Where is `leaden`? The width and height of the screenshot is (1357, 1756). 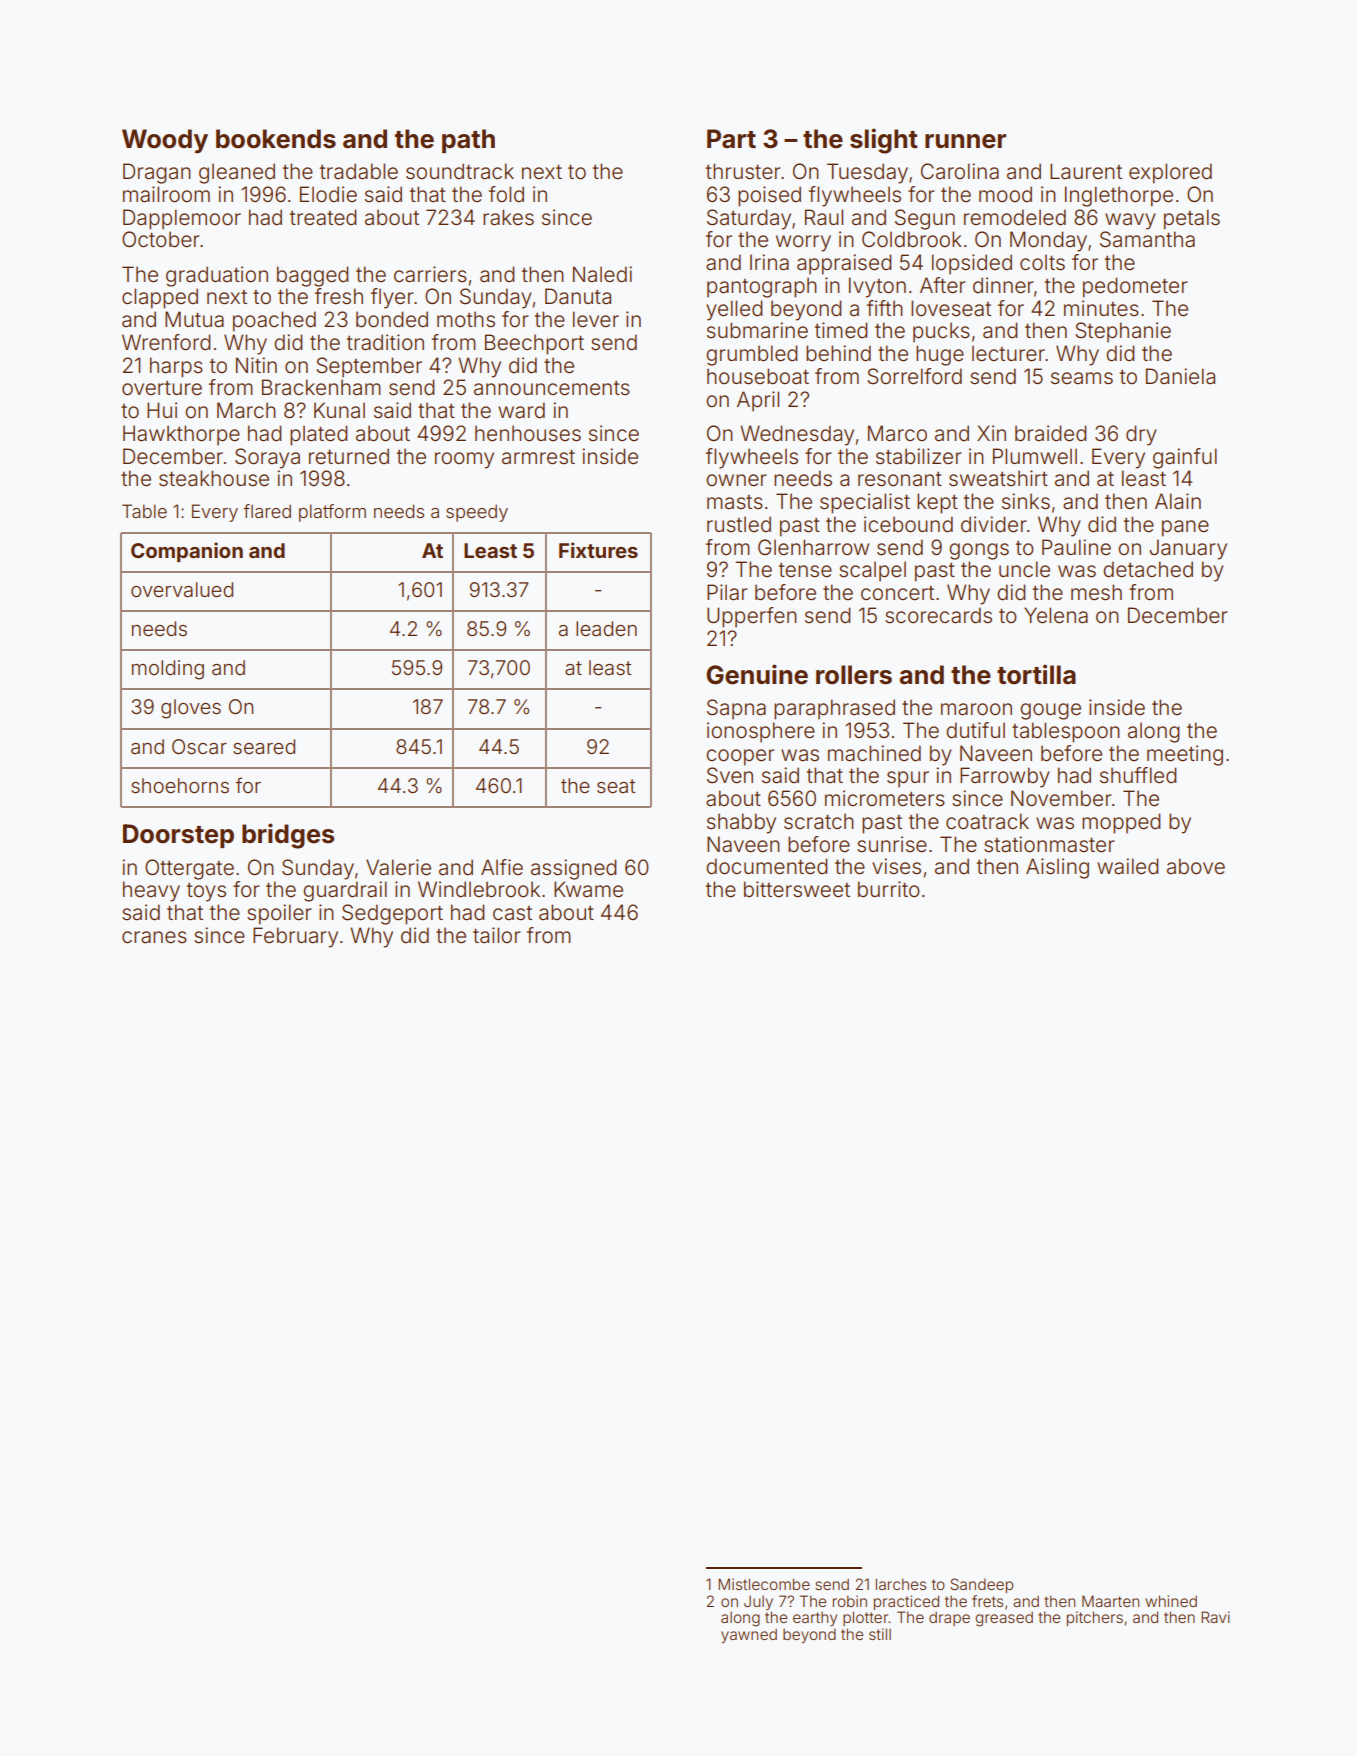 leaden is located at coordinates (606, 628).
